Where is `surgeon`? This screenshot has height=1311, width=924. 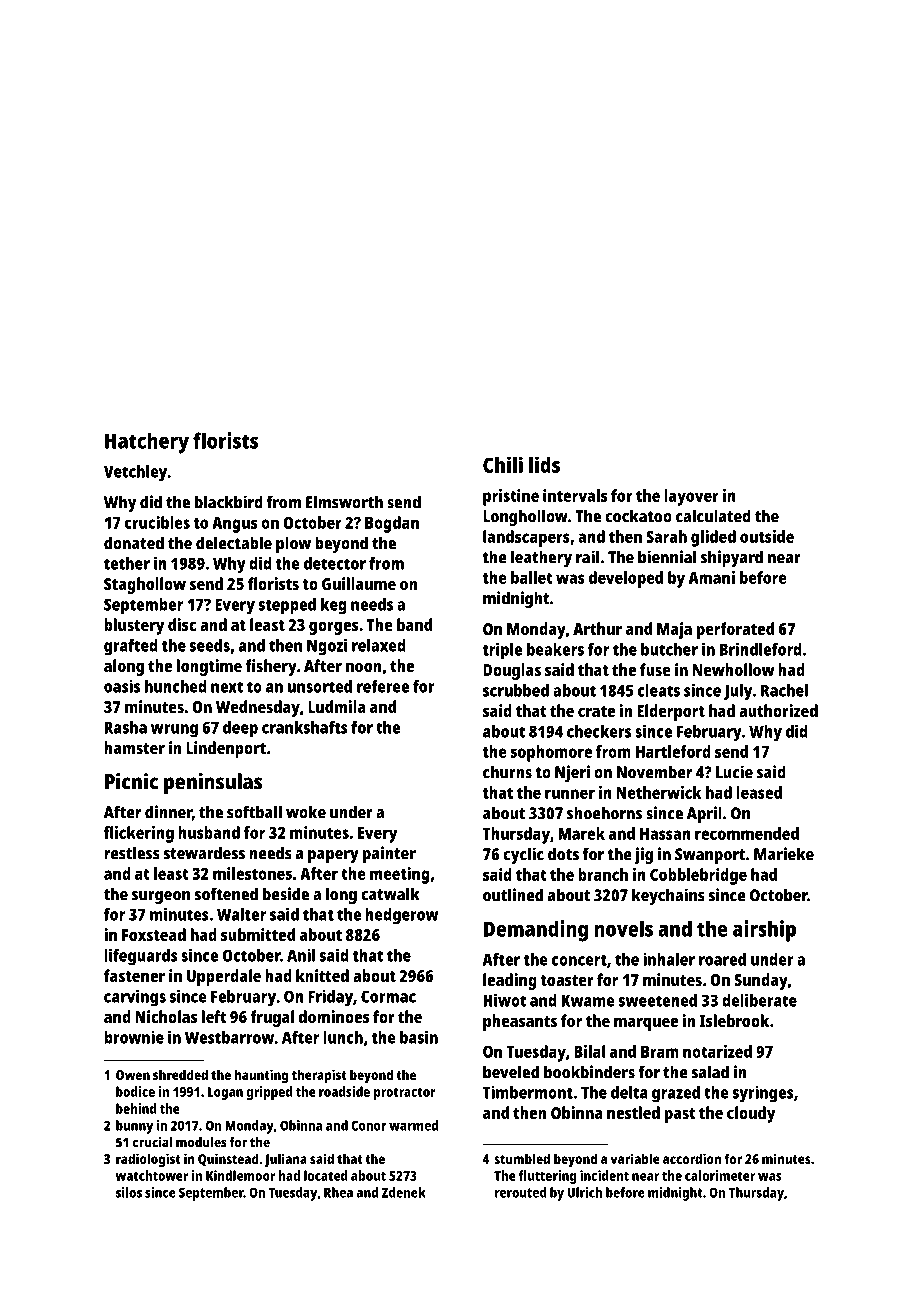
surgeon is located at coordinates (161, 897).
